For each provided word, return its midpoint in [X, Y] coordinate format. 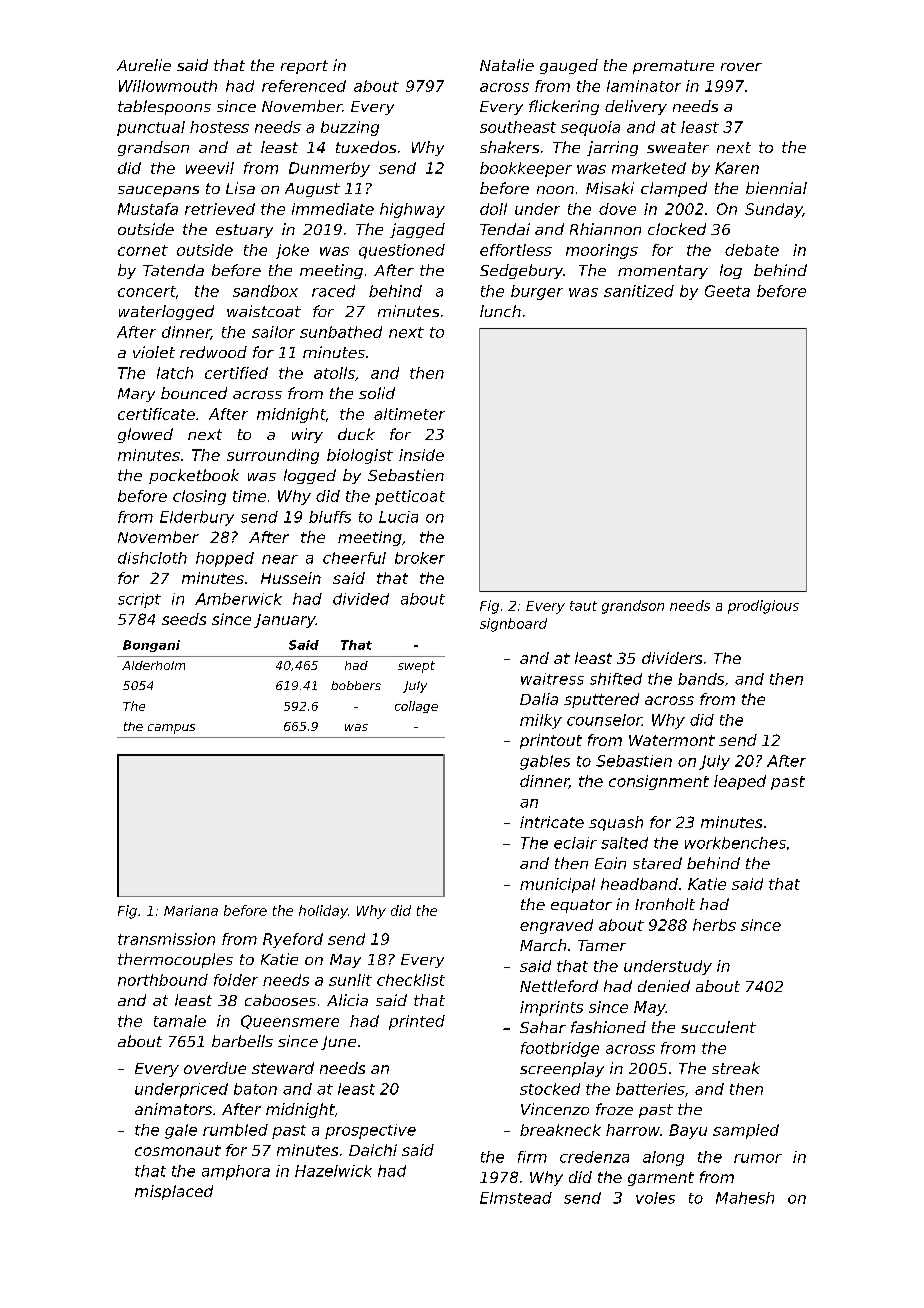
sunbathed [341, 332]
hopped [225, 559]
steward [283, 1068]
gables [545, 762]
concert [147, 291]
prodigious [763, 607]
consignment [659, 782]
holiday [323, 912]
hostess [219, 127]
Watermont [672, 740]
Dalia [539, 699]
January [285, 621]
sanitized [639, 291]
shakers [509, 147]
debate [752, 250]
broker [420, 558]
